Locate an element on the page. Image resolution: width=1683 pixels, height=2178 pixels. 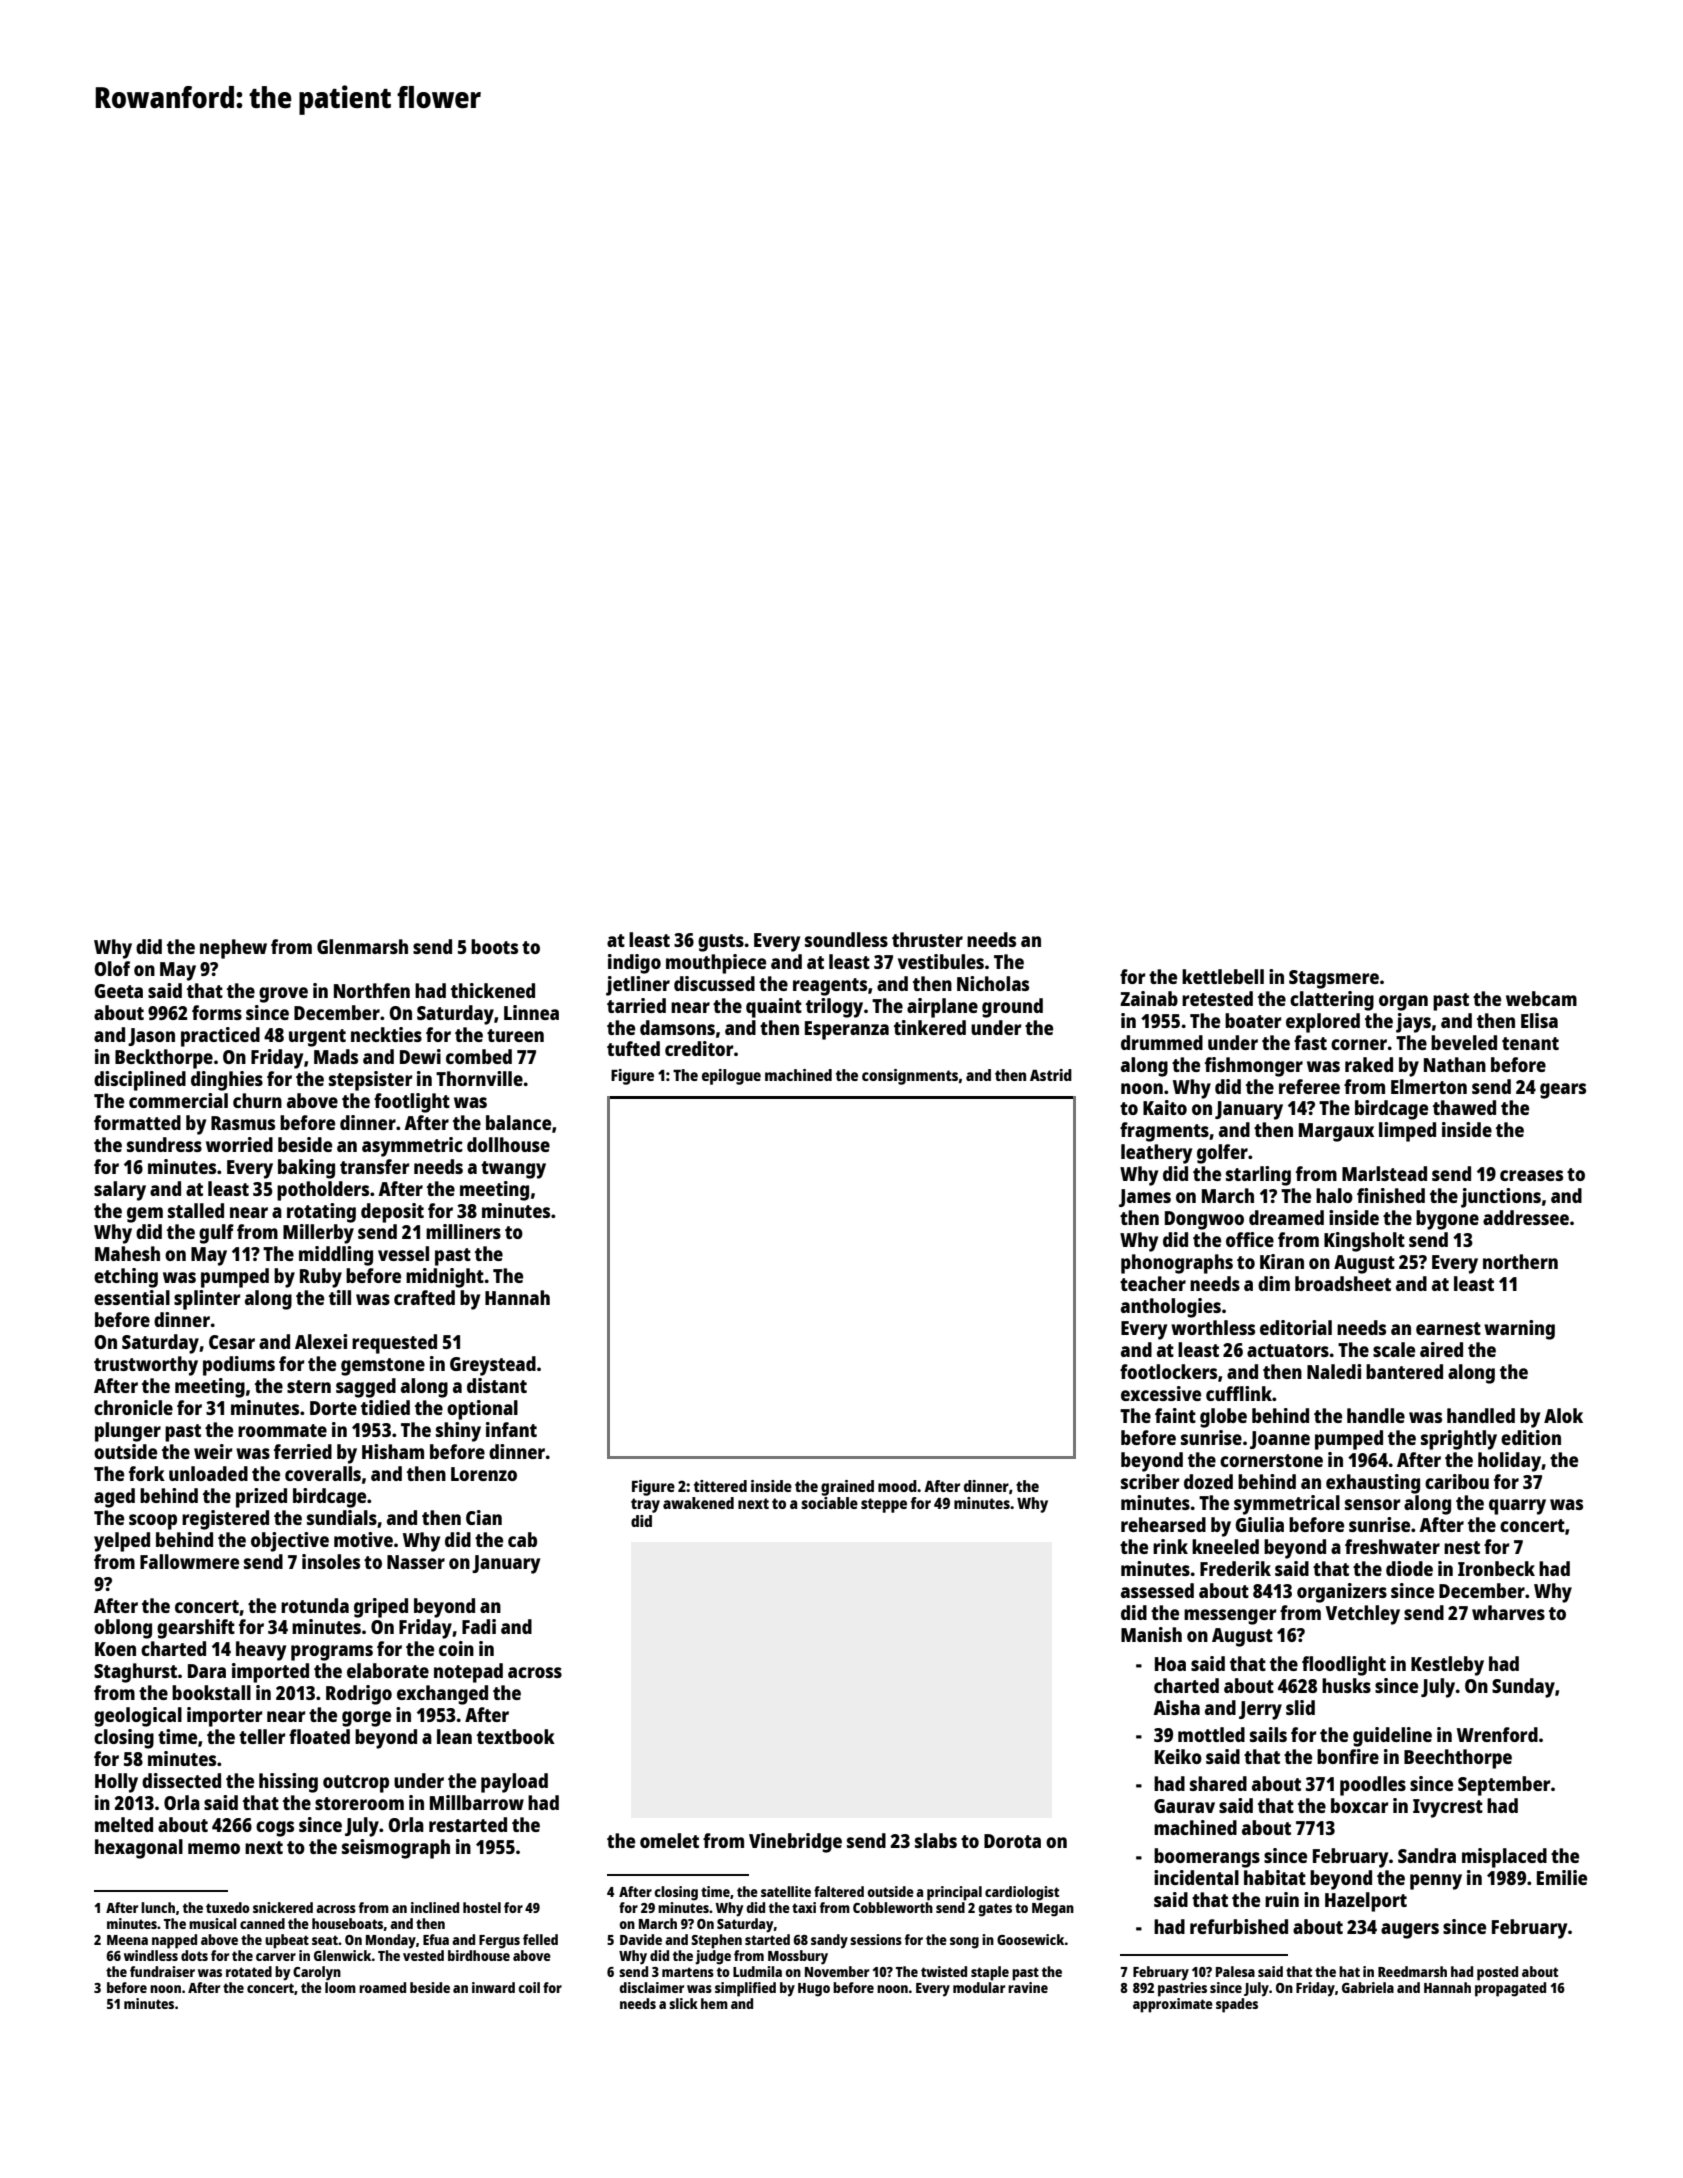
thruster is located at coordinates (927, 939).
